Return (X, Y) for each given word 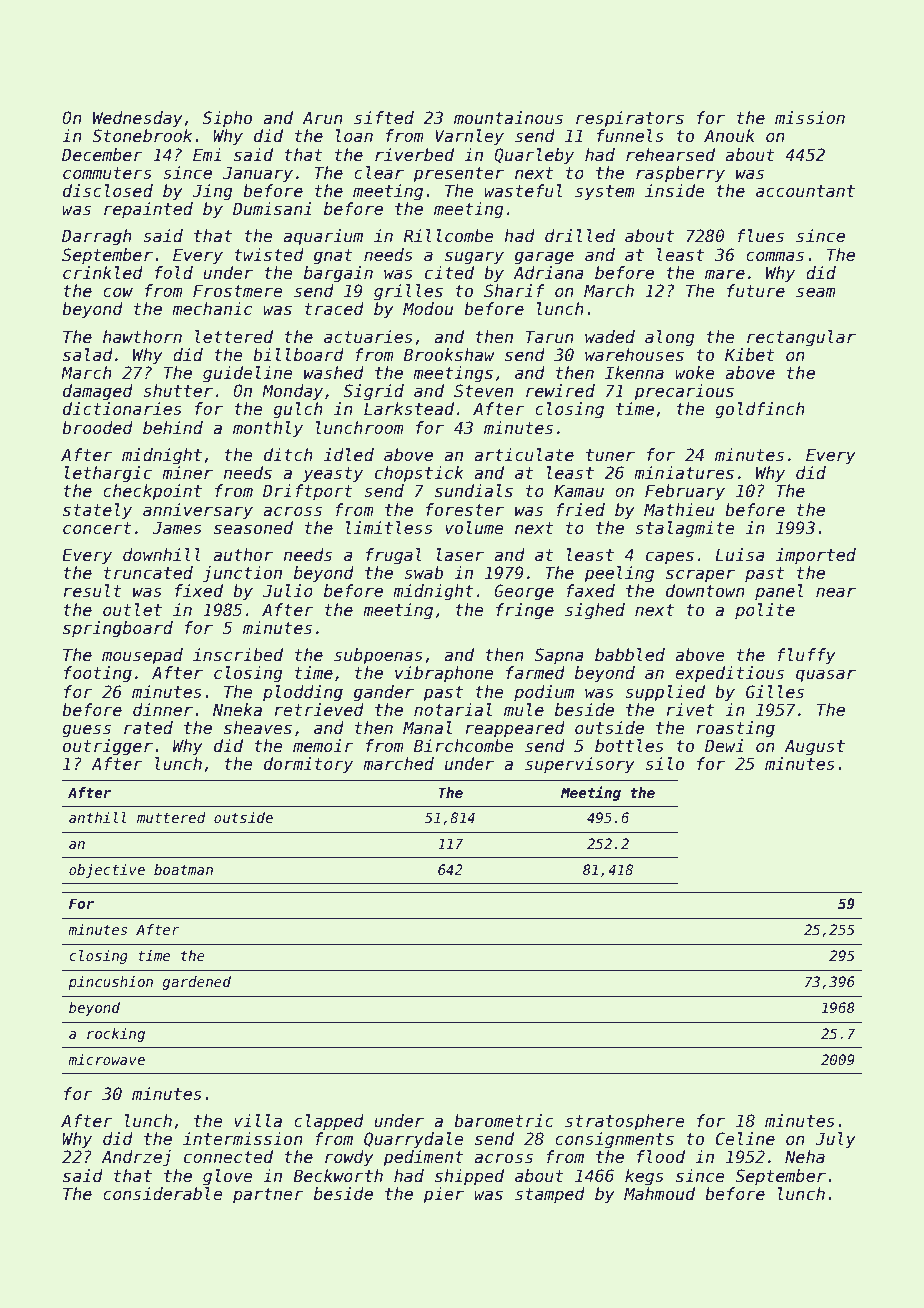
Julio (288, 591)
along (670, 338)
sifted (384, 118)
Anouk (729, 136)
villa (258, 1121)
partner (268, 1196)
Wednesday (138, 119)
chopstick (419, 474)
